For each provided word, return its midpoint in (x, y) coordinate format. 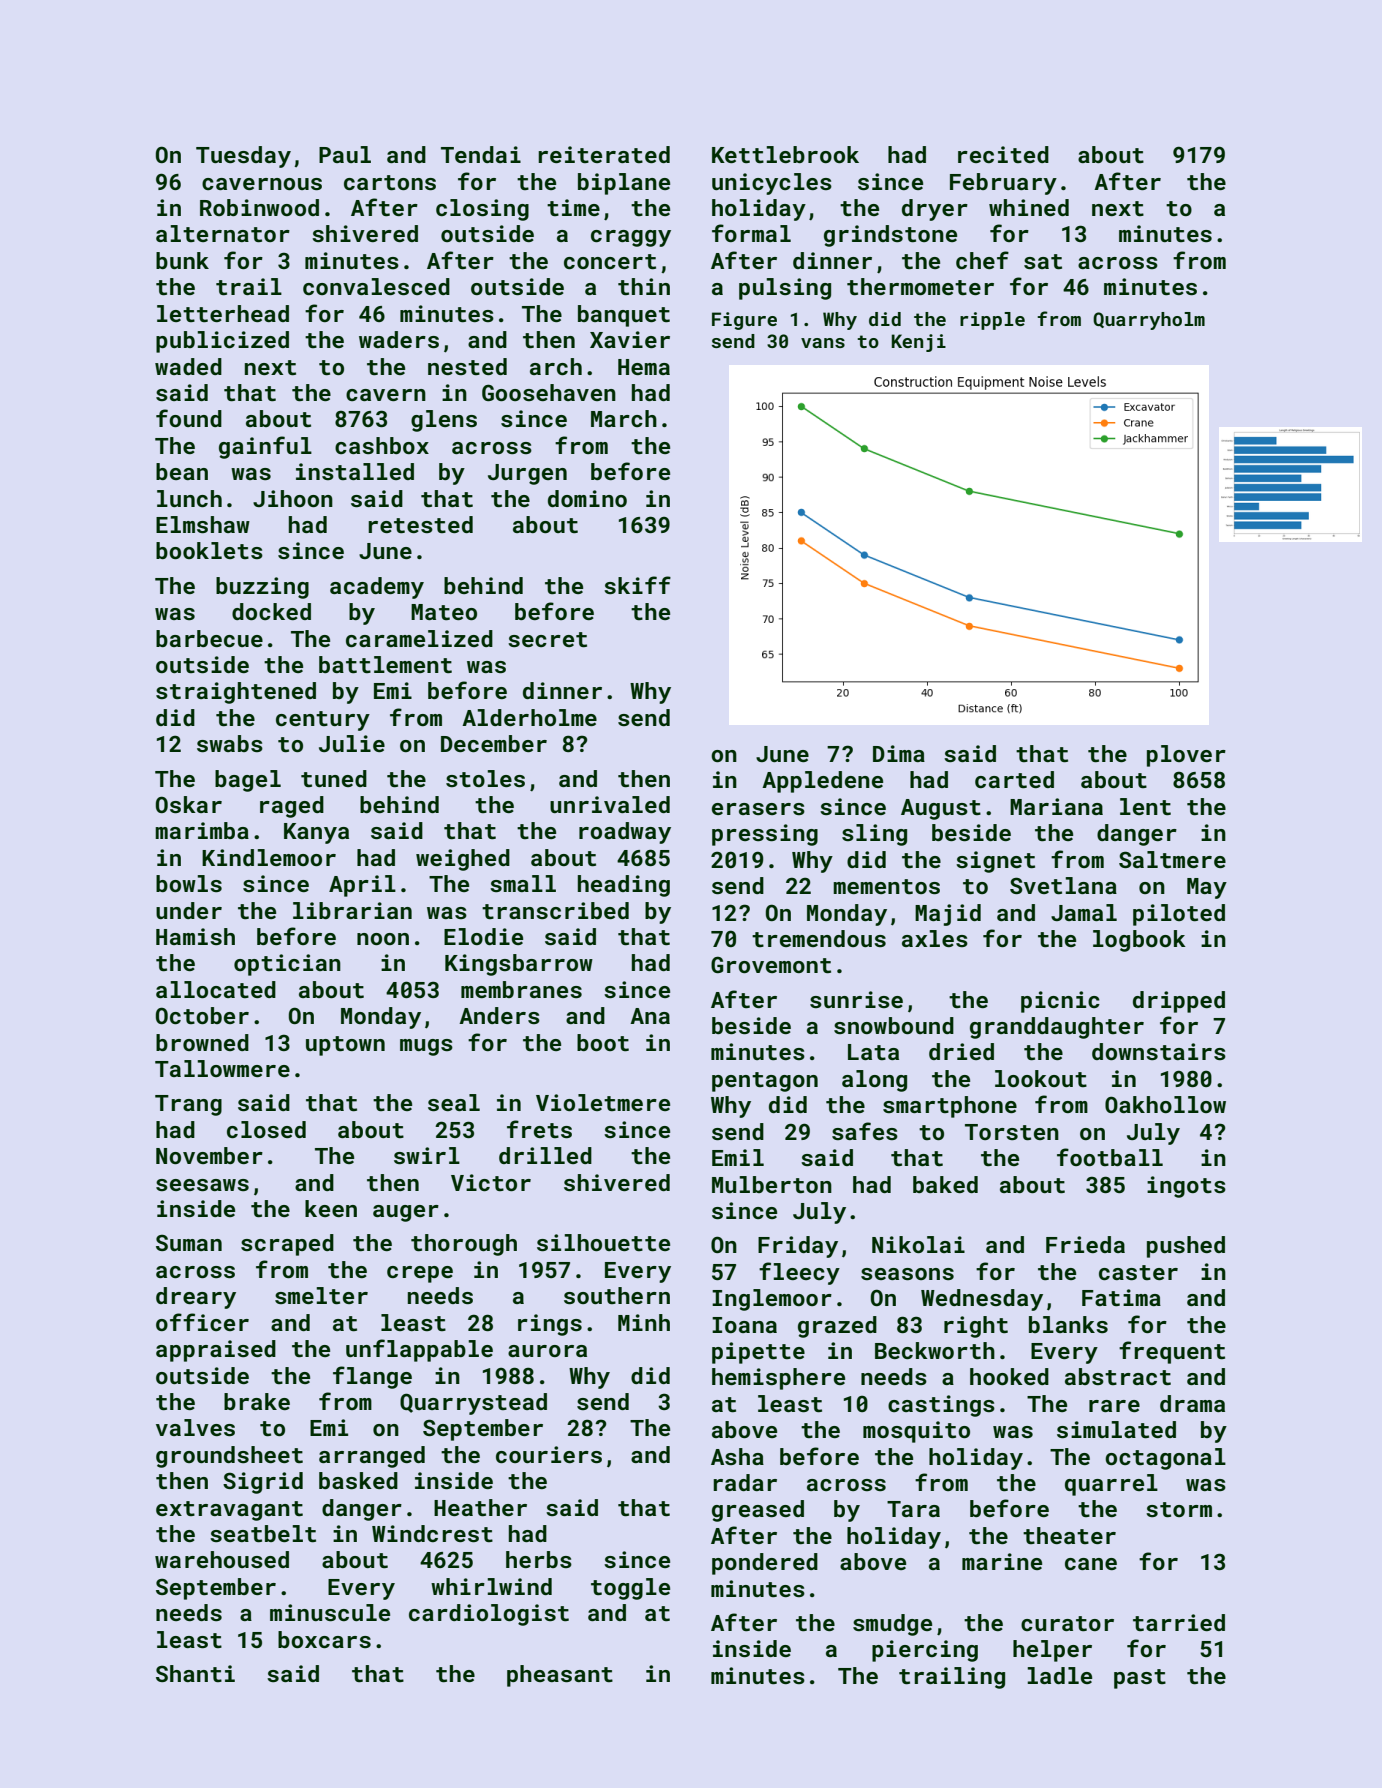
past (1140, 1679)
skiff (637, 585)
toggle (630, 1589)
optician (287, 965)
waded (188, 366)
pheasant (560, 1676)
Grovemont (771, 964)
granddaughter (1057, 1028)
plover (1186, 756)
